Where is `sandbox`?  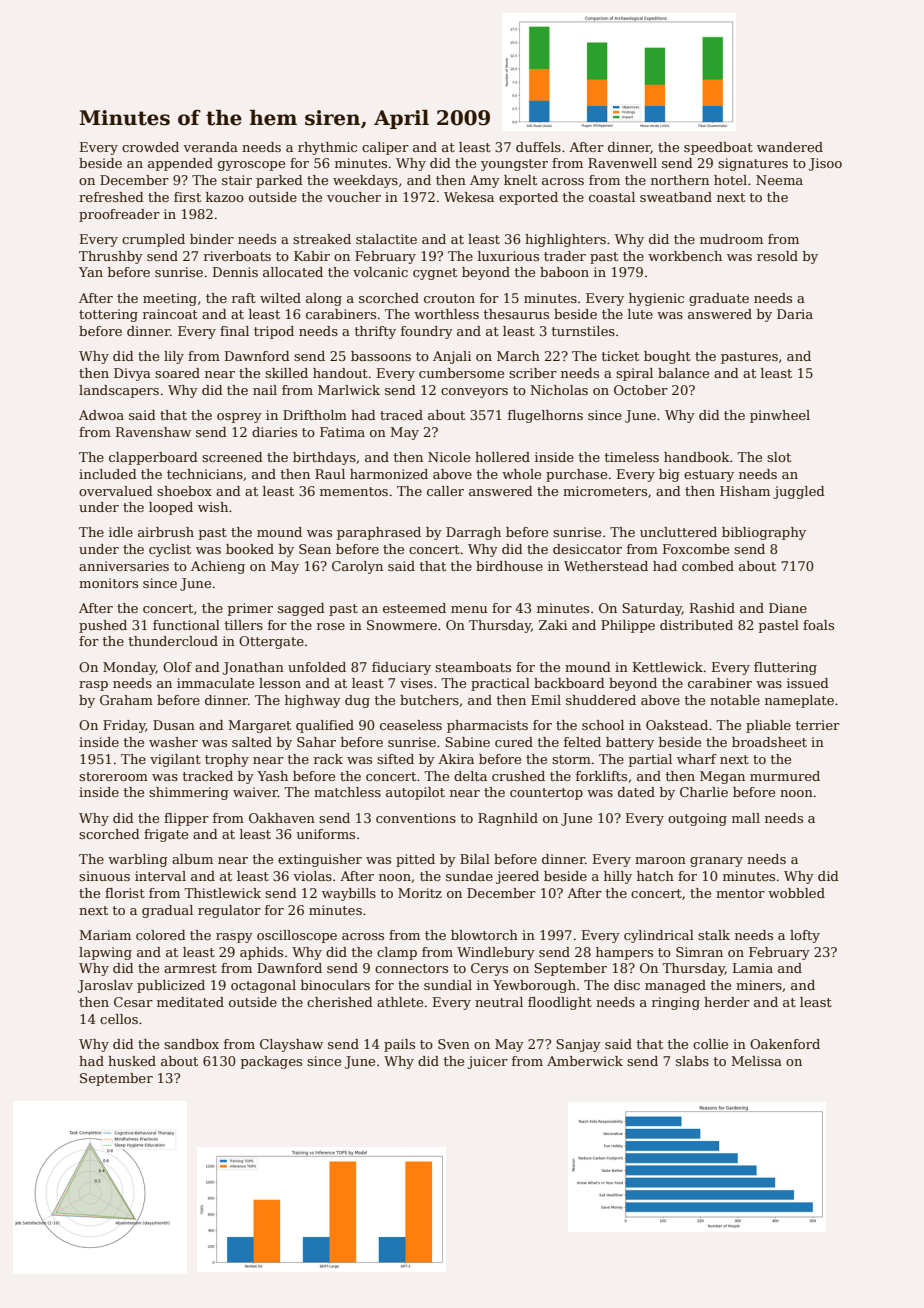 sandbox is located at coordinates (191, 1044).
